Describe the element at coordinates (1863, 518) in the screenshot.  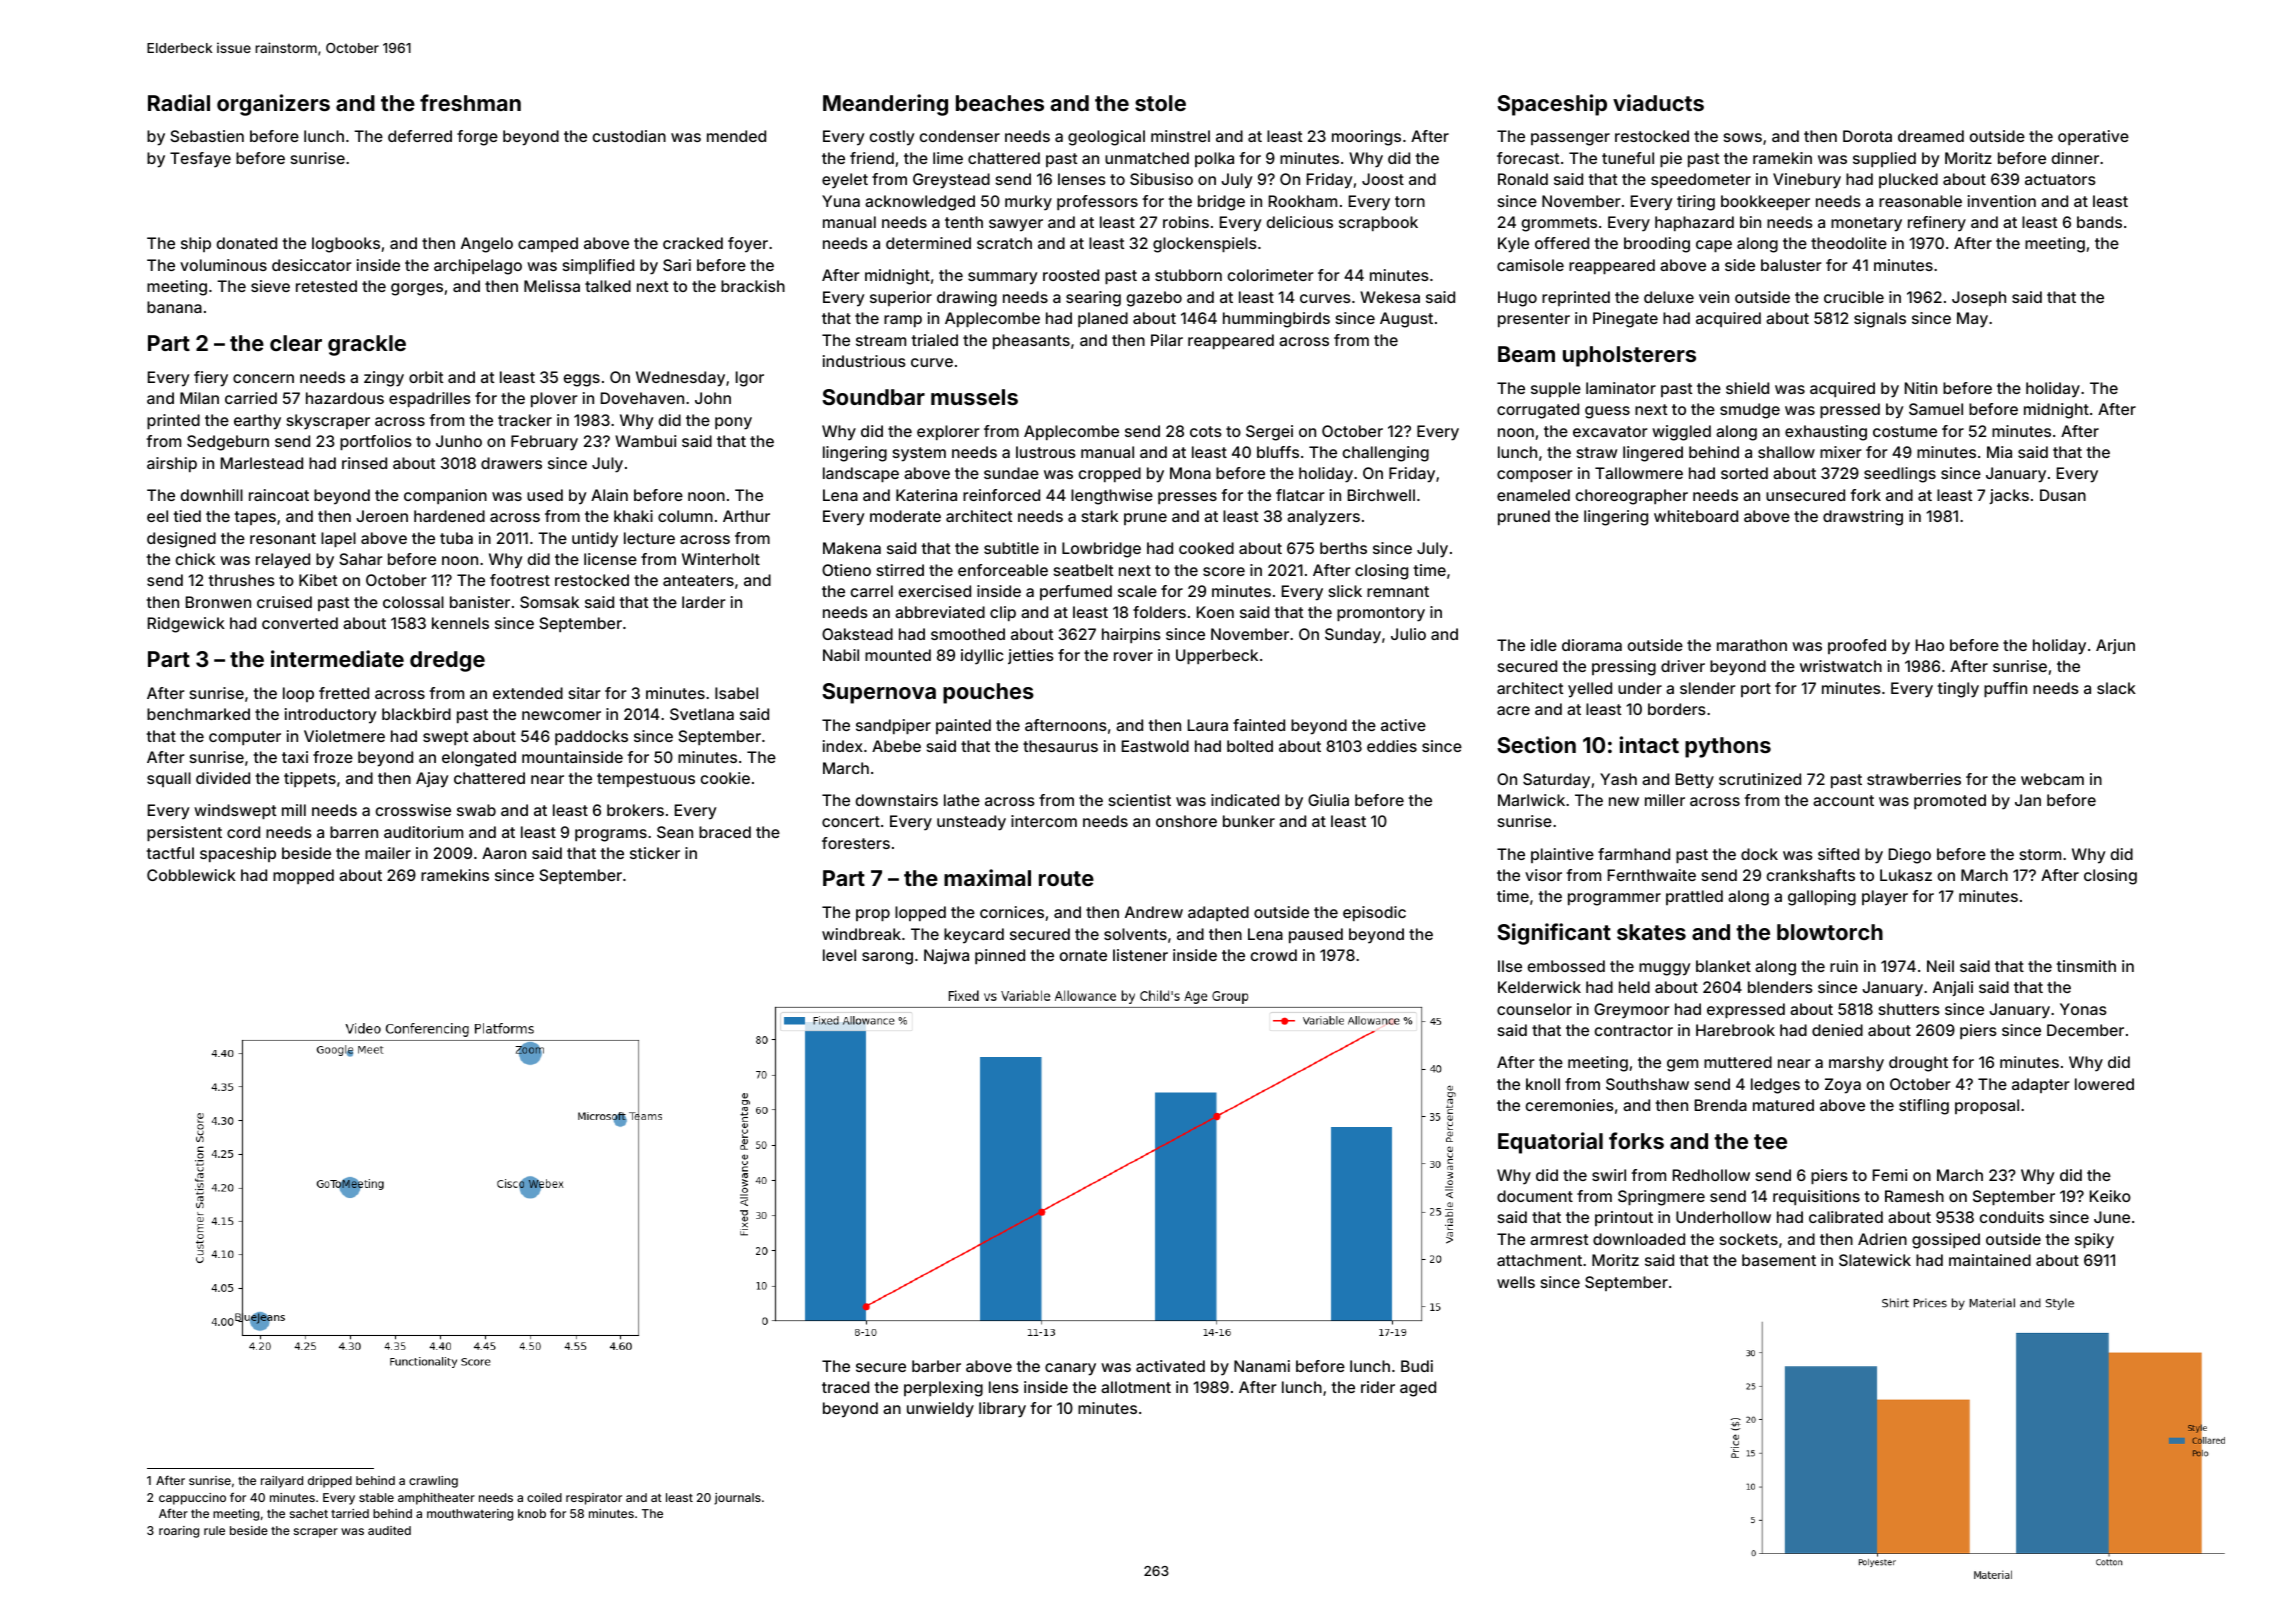
I see `drawstring` at that location.
